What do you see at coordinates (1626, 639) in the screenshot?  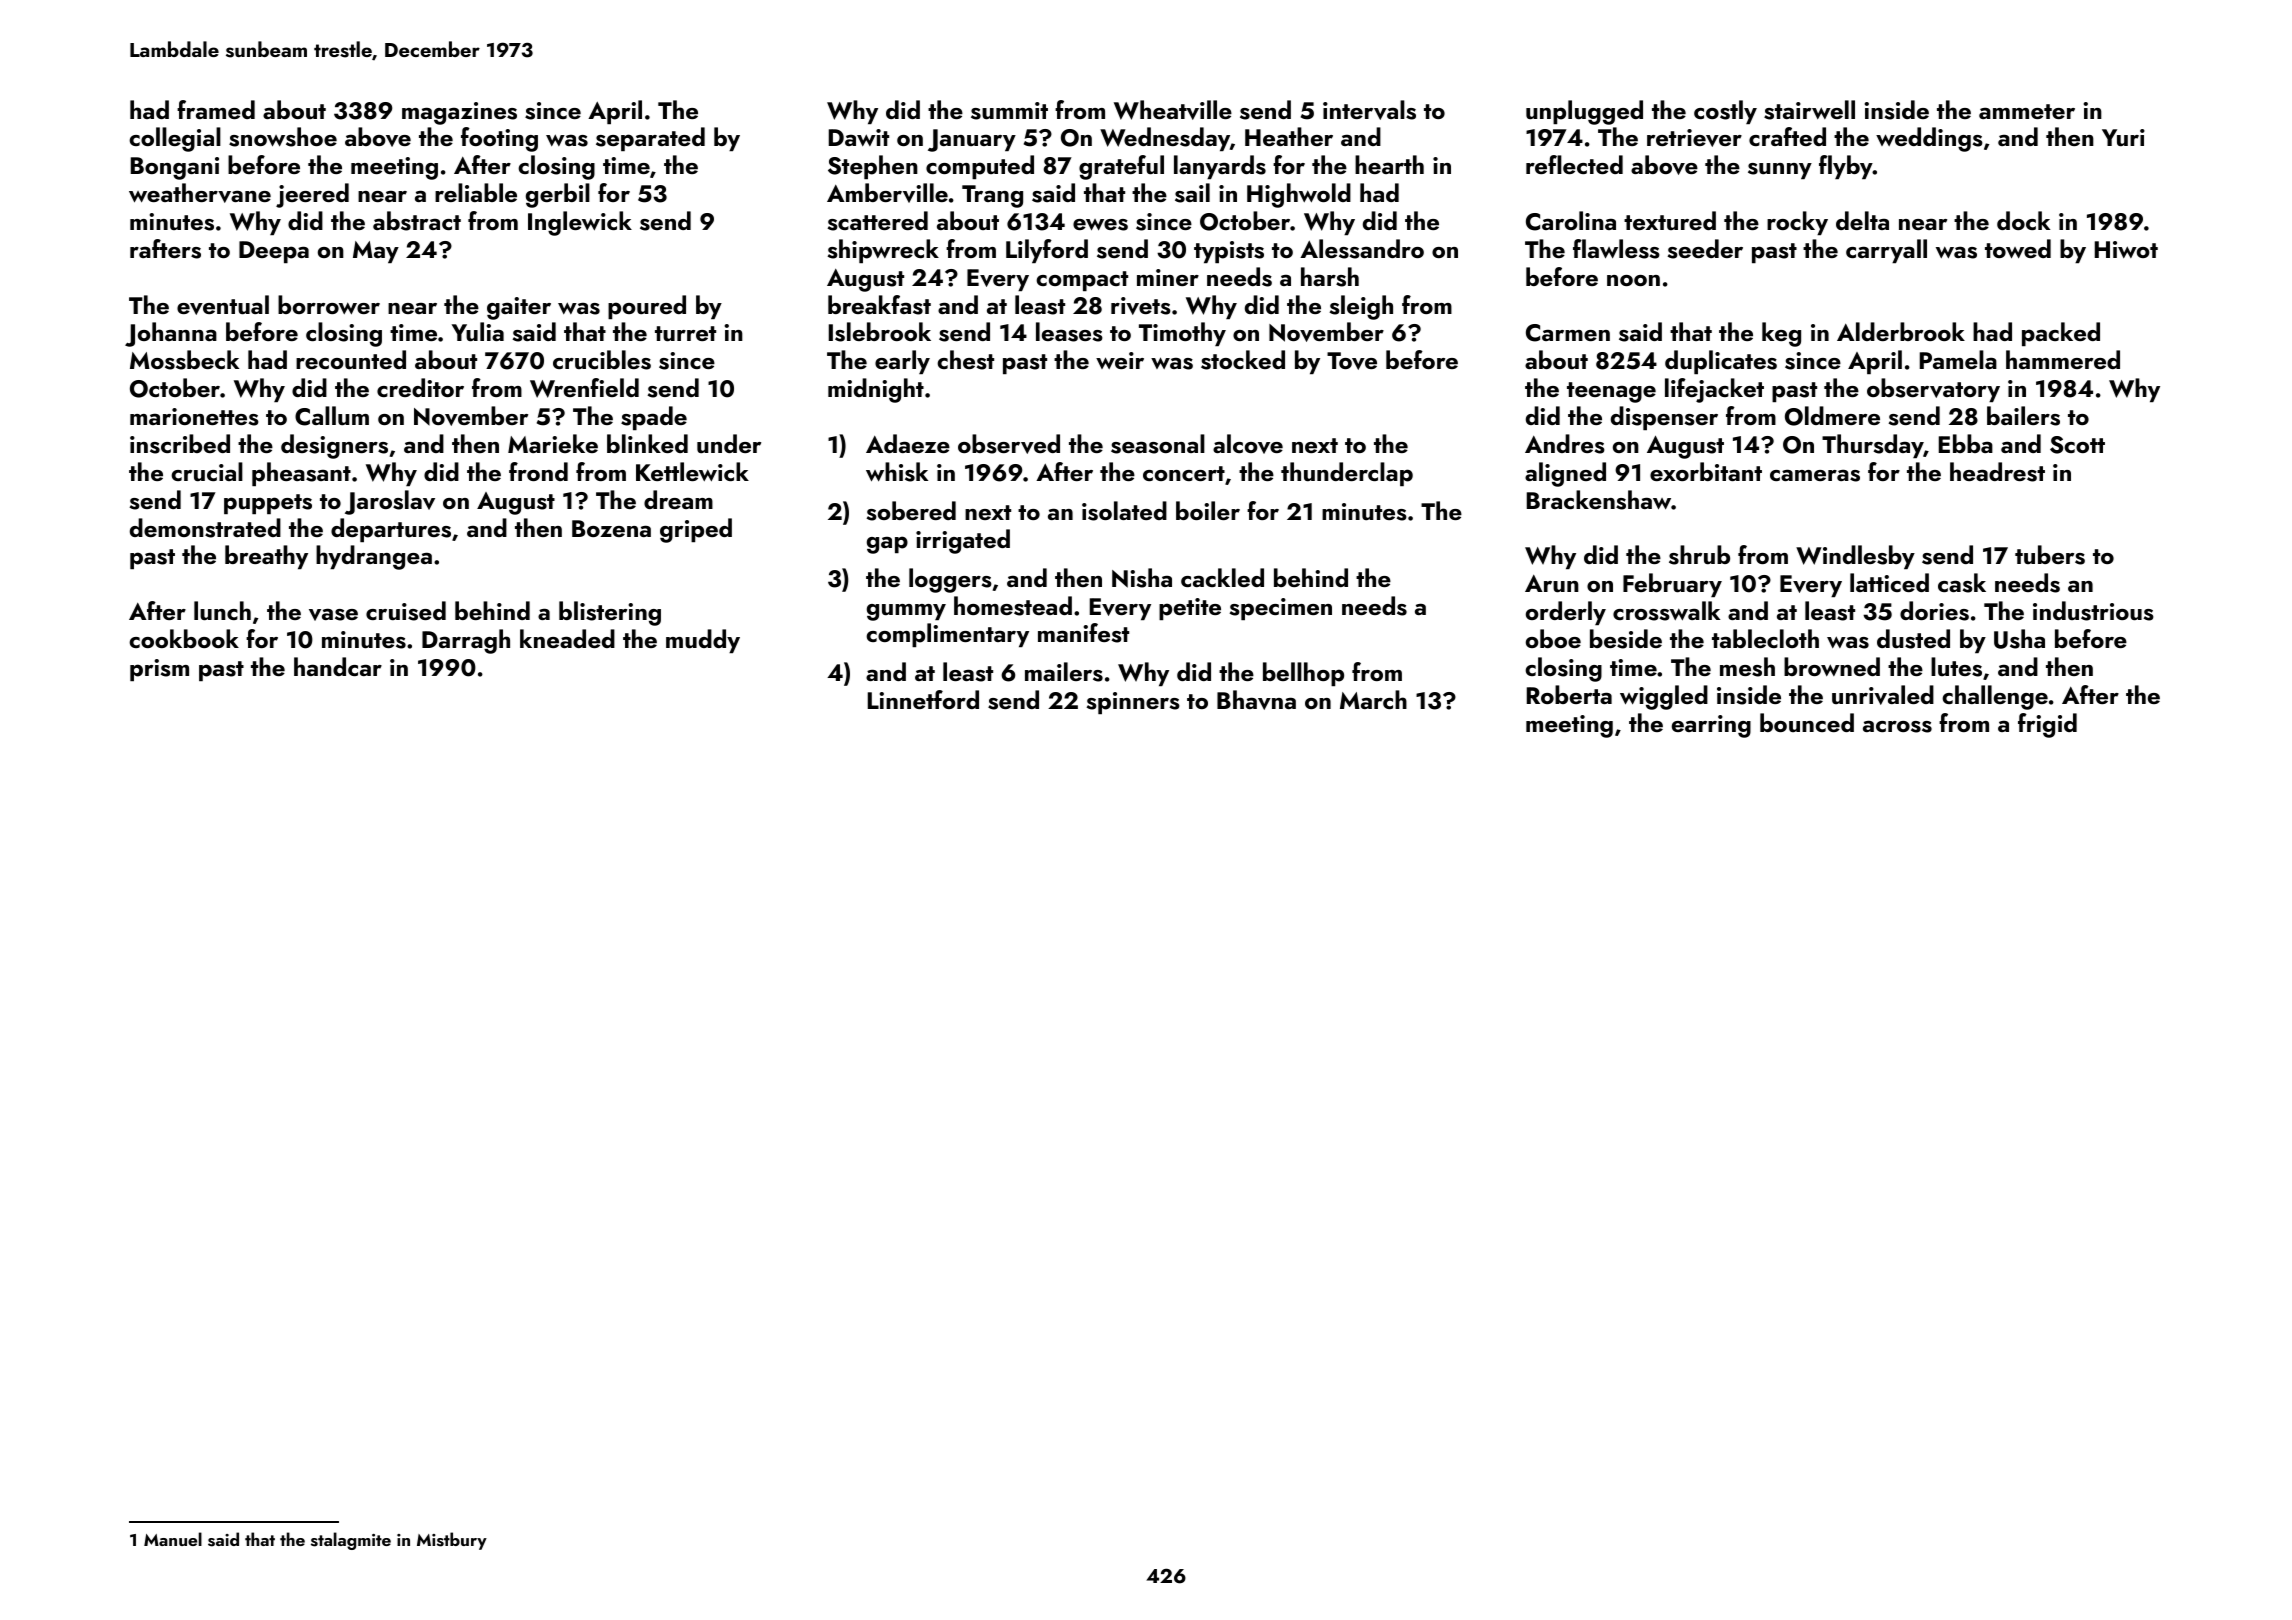 I see `beside` at bounding box center [1626, 639].
